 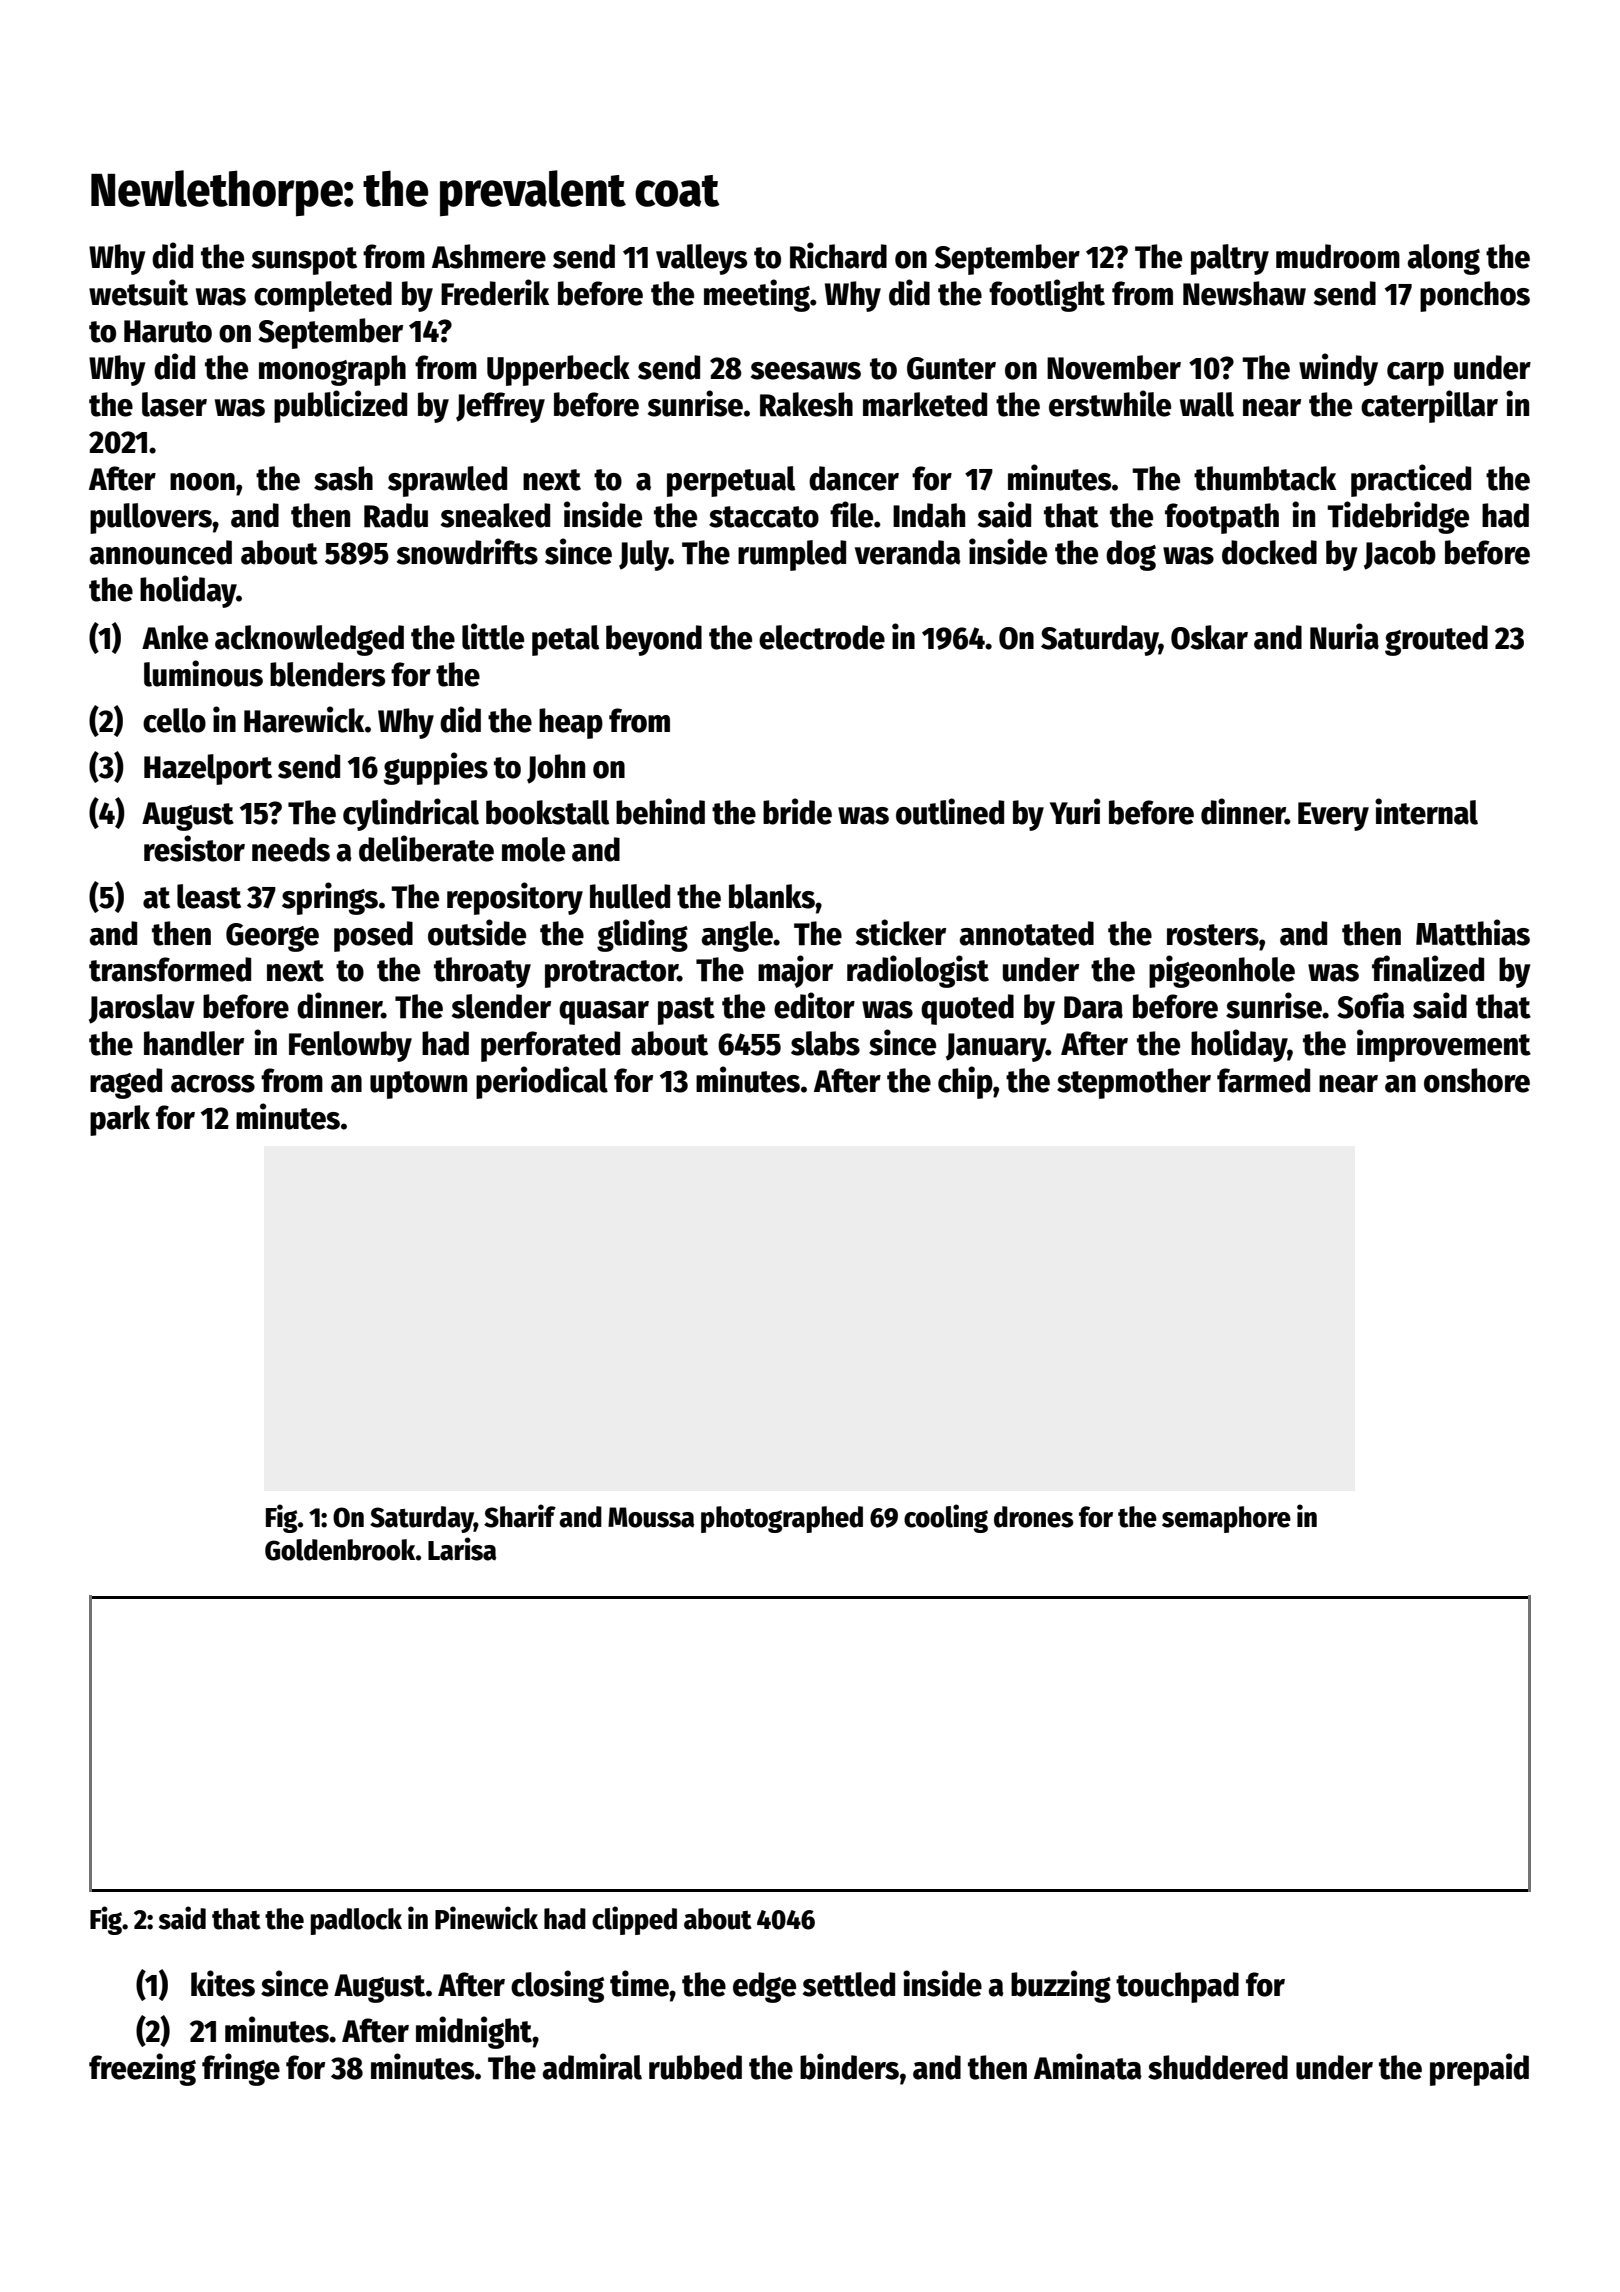 I want to click on thumbtack, so click(x=1265, y=478).
